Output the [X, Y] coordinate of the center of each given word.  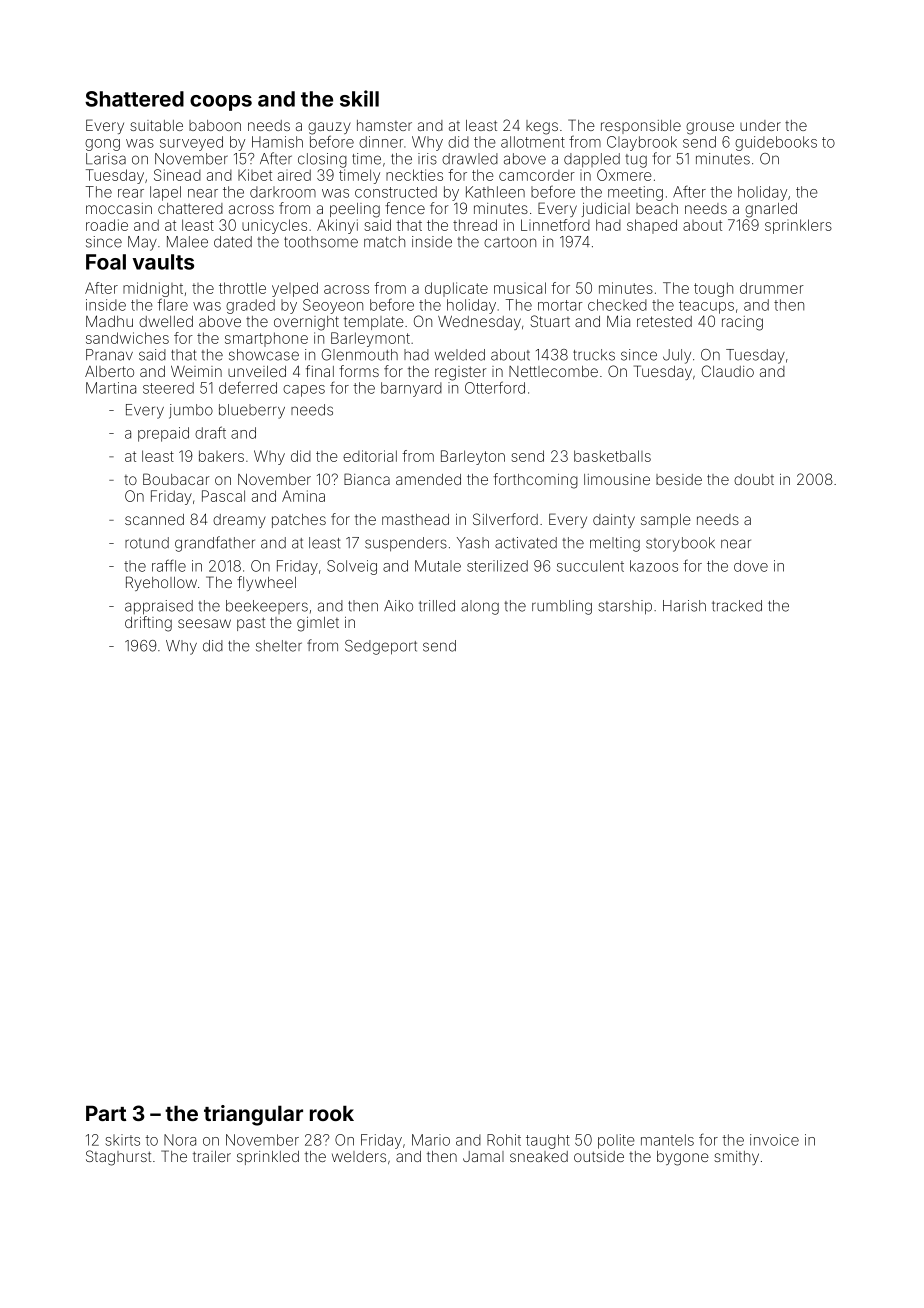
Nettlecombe [553, 371]
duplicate [456, 289]
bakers [221, 456]
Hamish [277, 142]
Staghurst [118, 1158]
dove [751, 566]
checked [617, 305]
